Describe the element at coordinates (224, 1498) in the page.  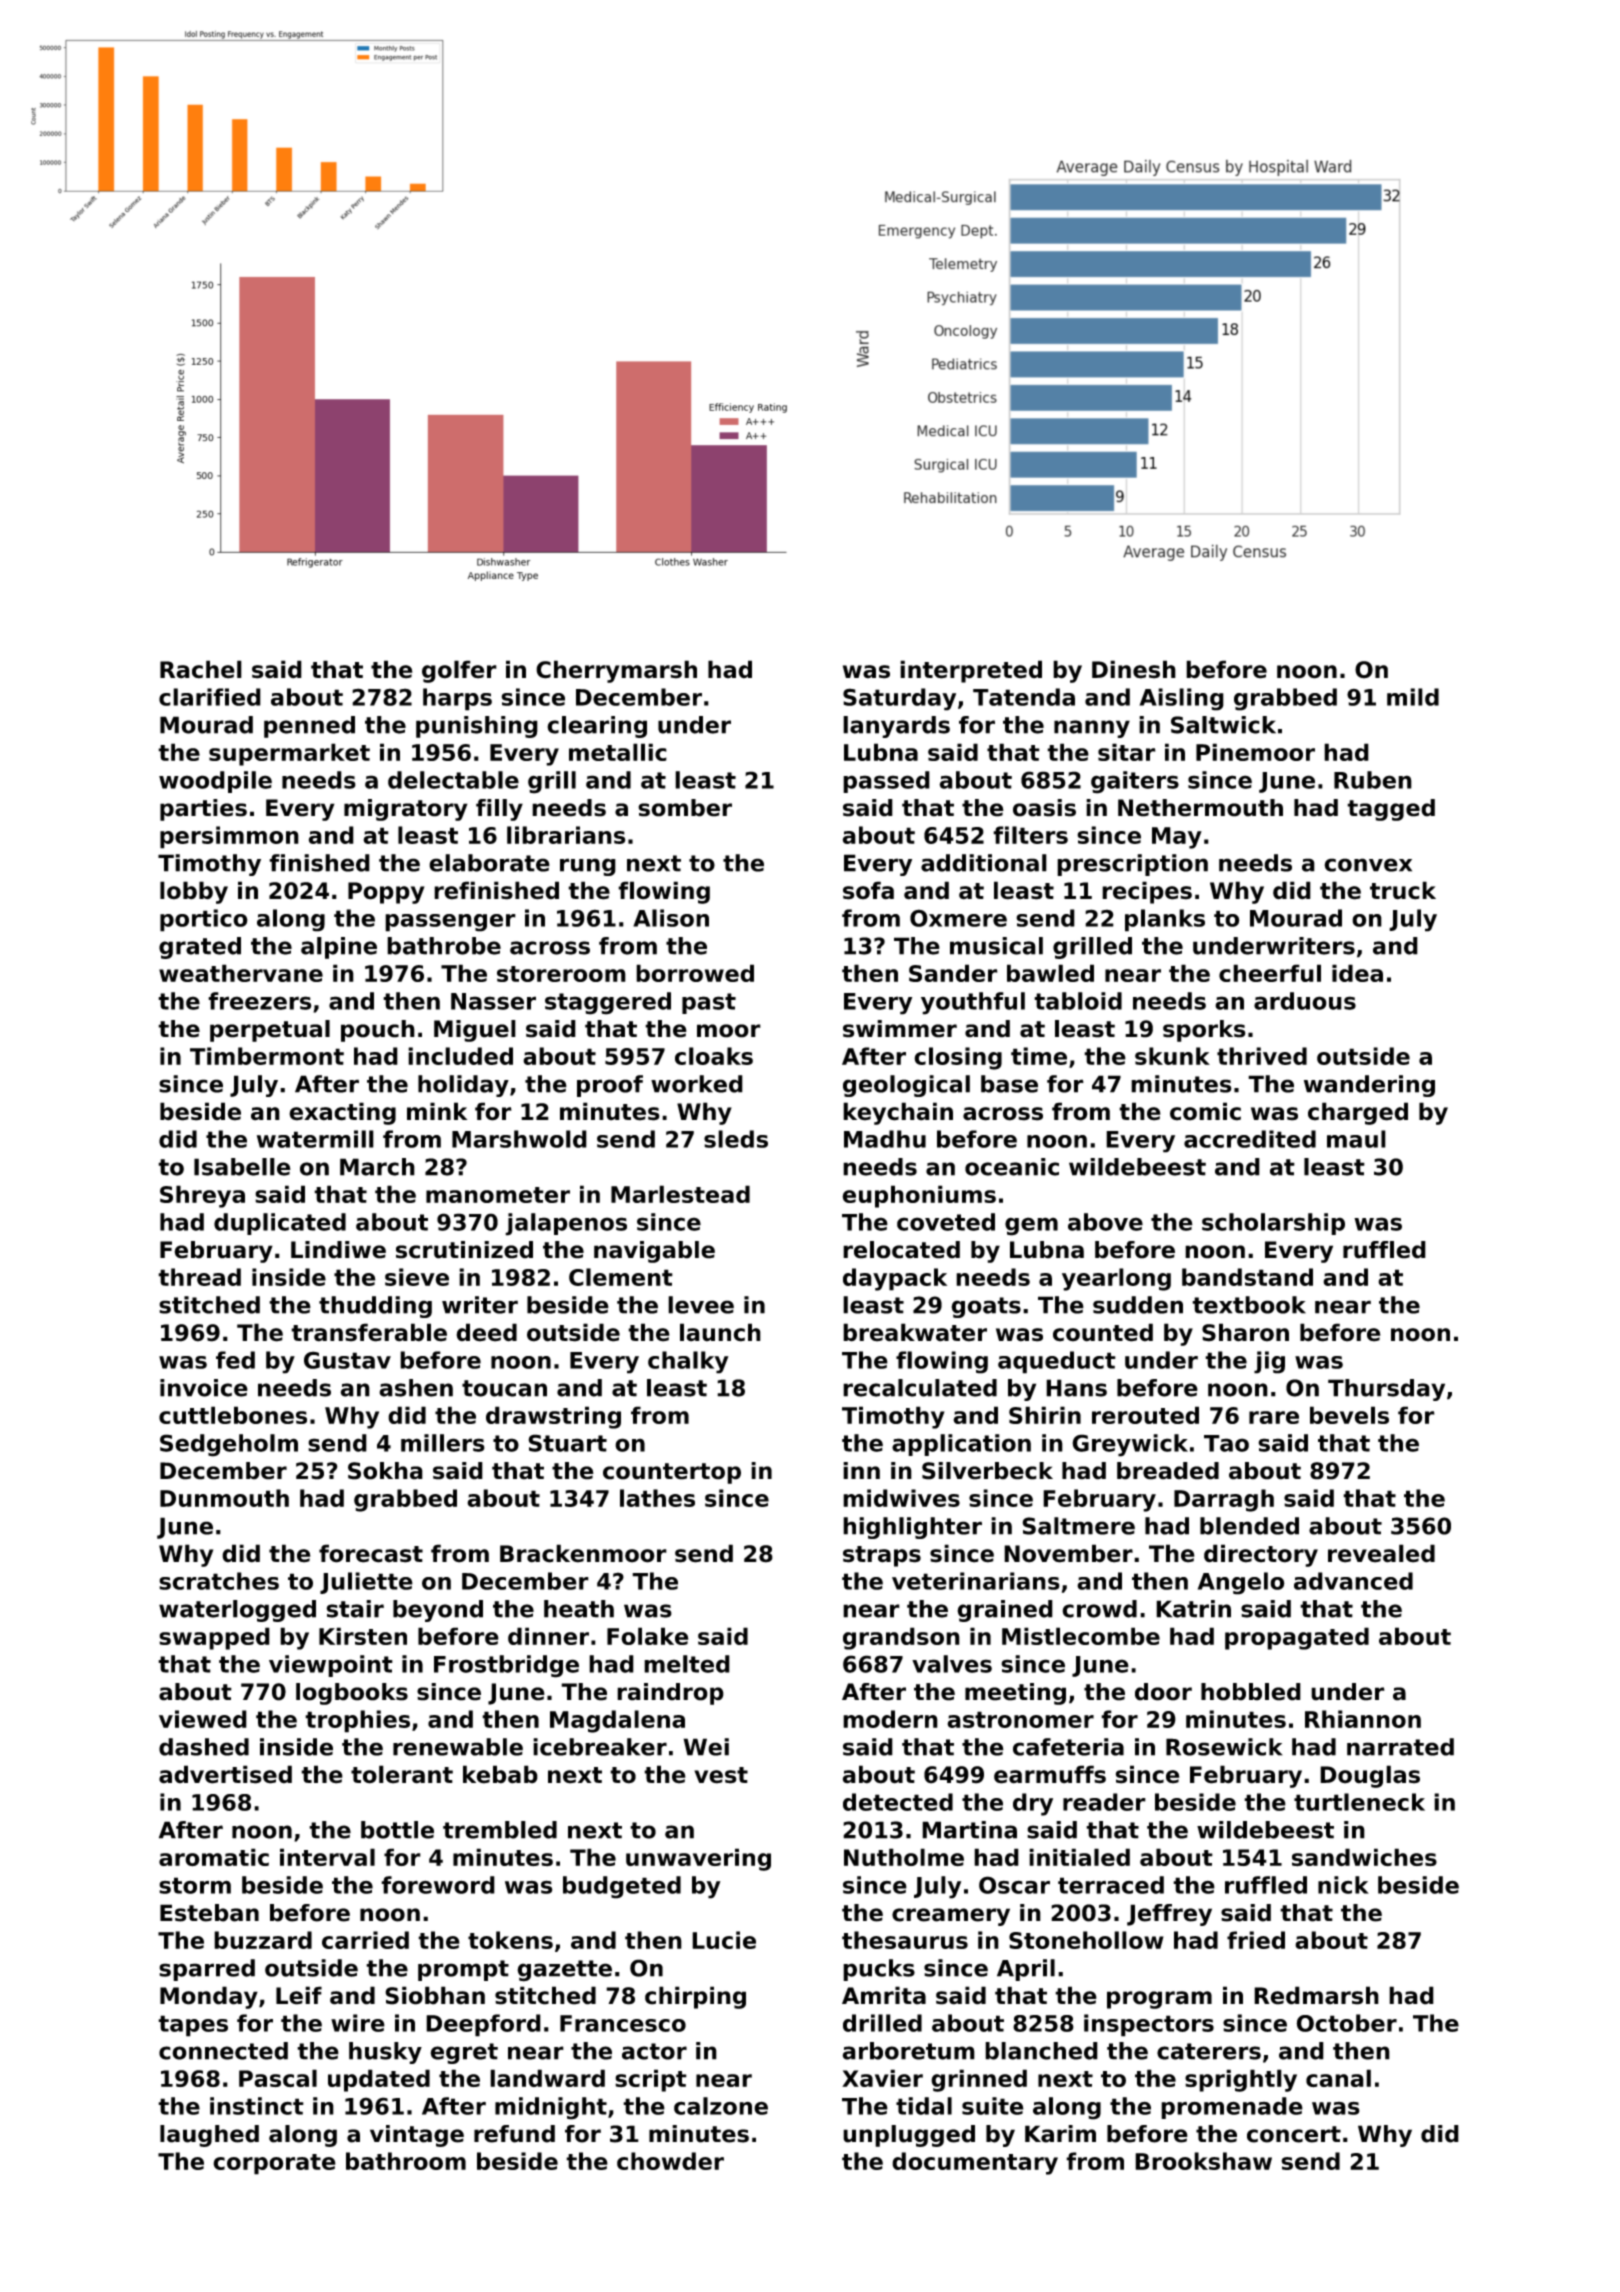
I see `Dunmouth` at that location.
